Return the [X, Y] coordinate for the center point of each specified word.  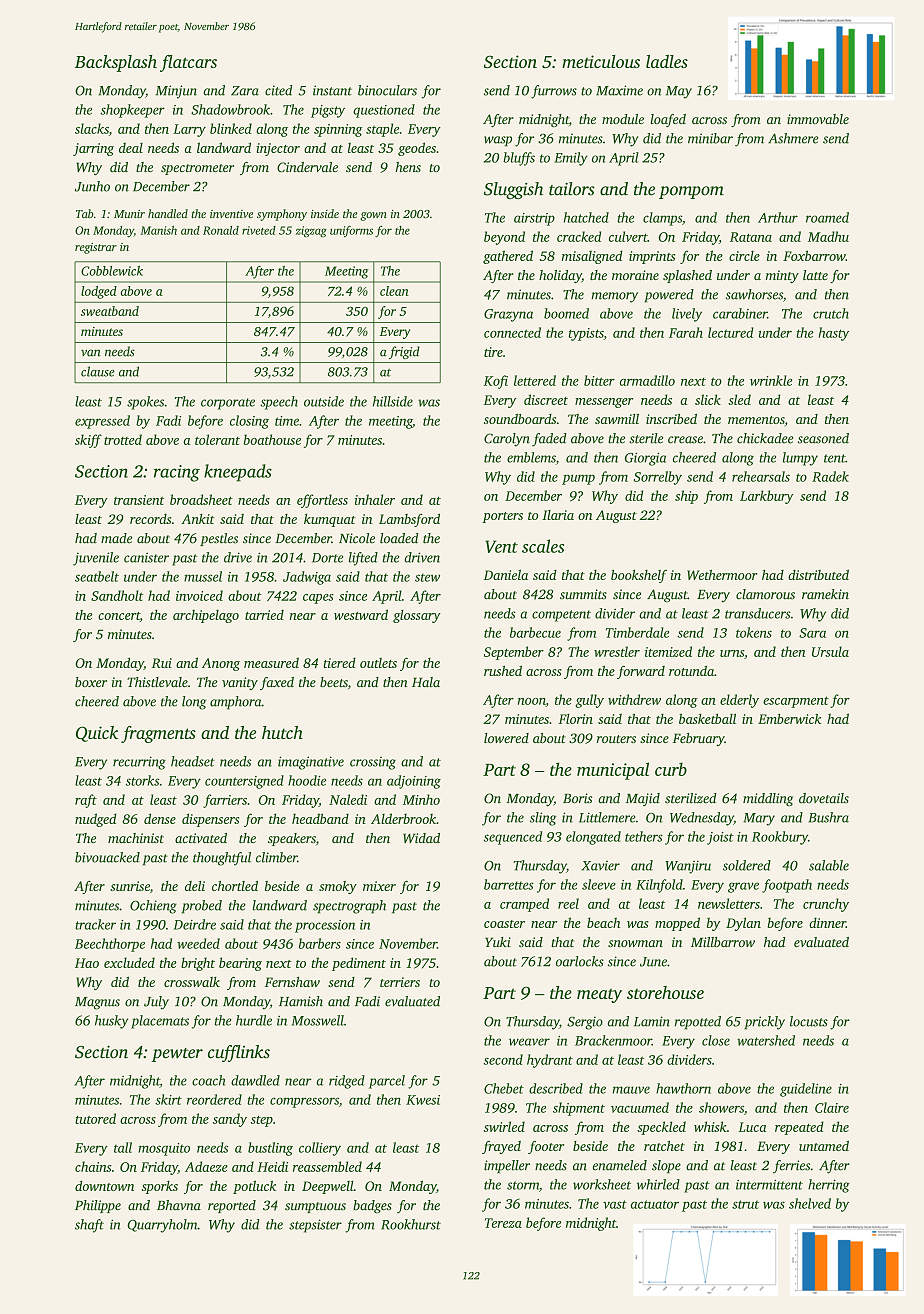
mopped [677, 924]
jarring [93, 149]
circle [744, 255]
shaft [89, 1226]
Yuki [498, 942]
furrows [554, 92]
